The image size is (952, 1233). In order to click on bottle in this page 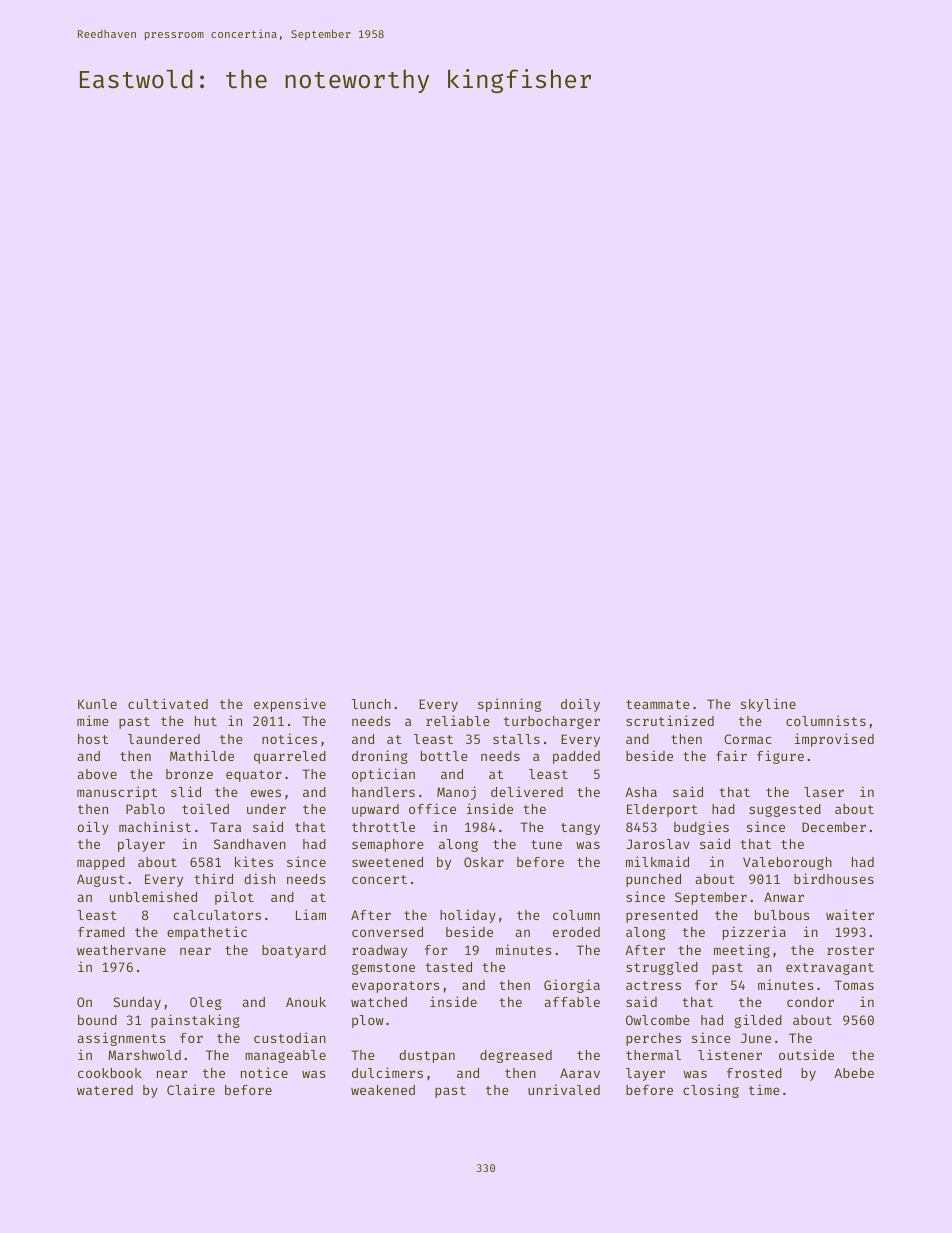, I will do `click(444, 756)`.
